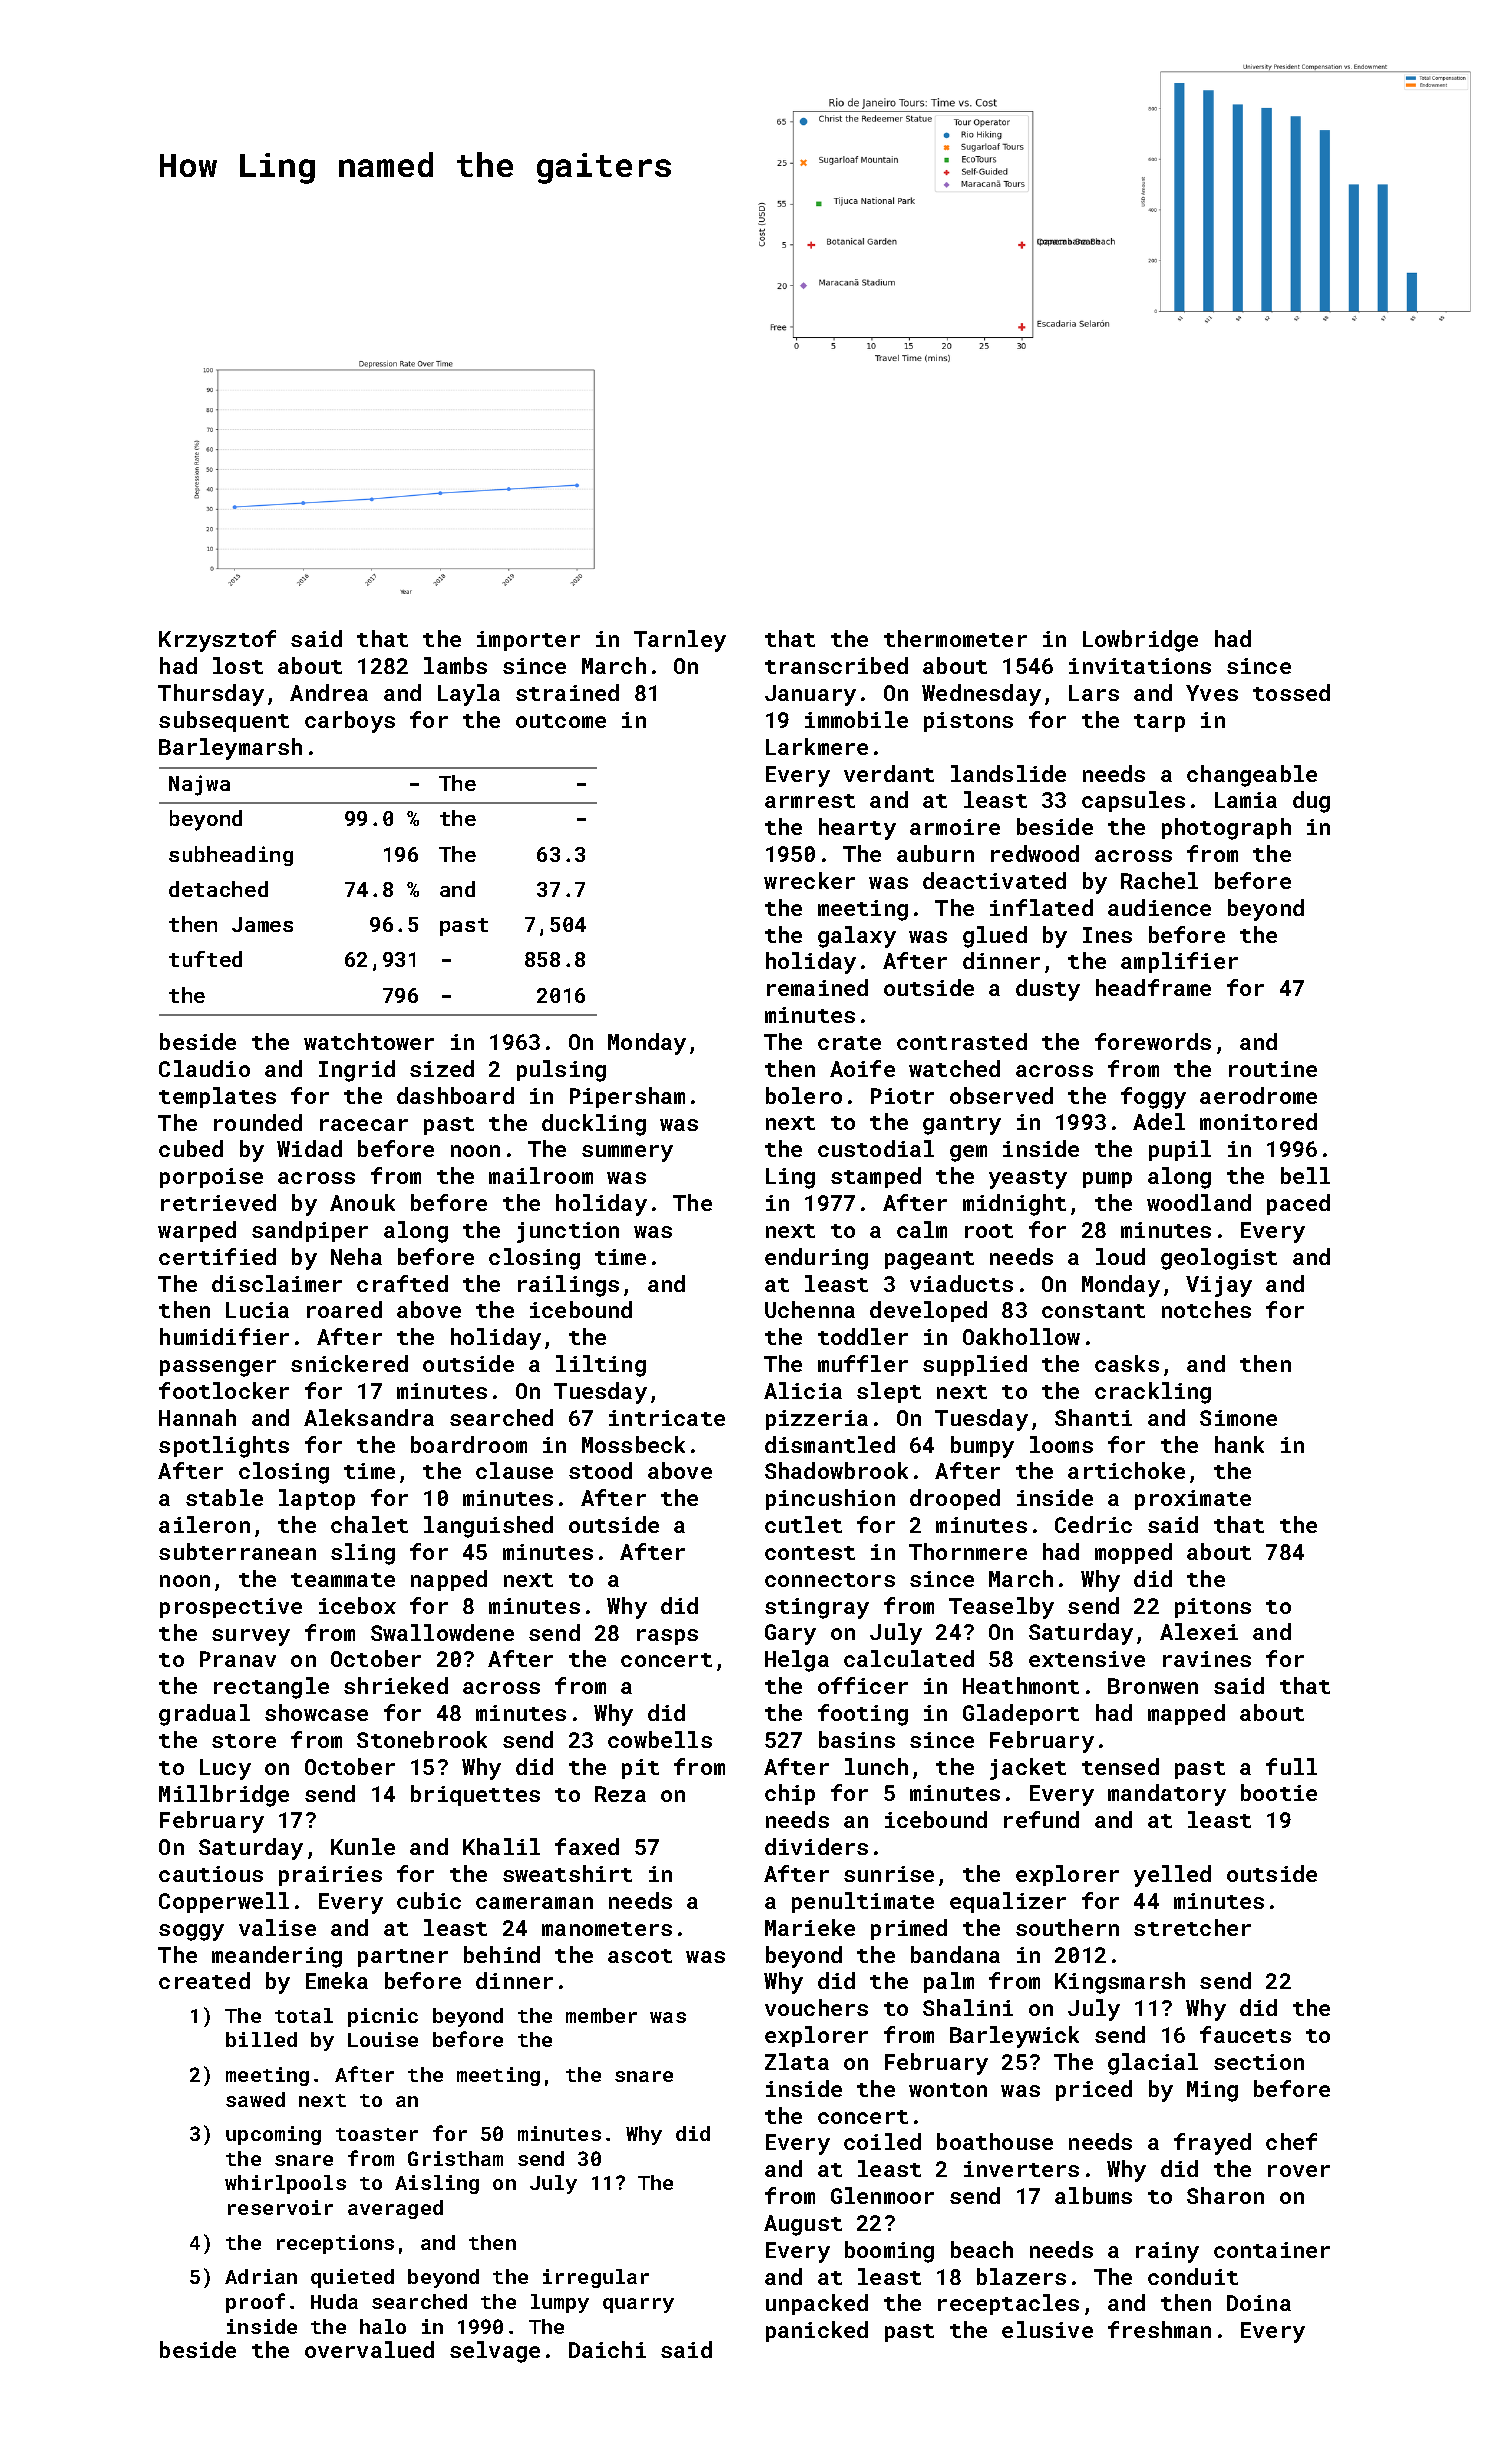  I want to click on receptions, so click(335, 2244).
